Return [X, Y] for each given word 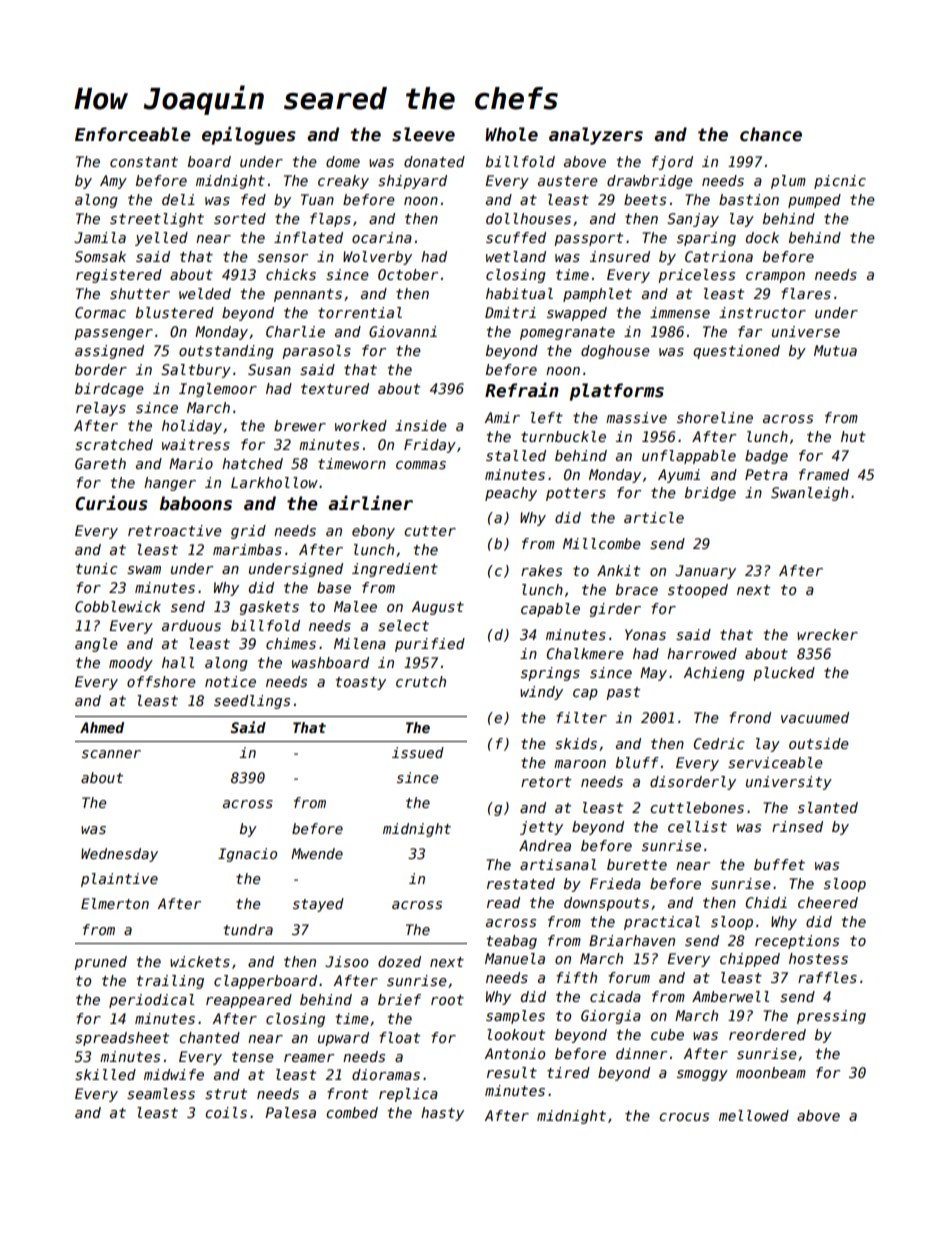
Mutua [835, 350]
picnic [840, 182]
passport [588, 239]
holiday [192, 427]
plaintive [119, 880]
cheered [828, 902]
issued [418, 752]
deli [178, 199]
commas [421, 465]
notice [230, 681]
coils [226, 1112]
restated [521, 883]
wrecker [827, 634]
